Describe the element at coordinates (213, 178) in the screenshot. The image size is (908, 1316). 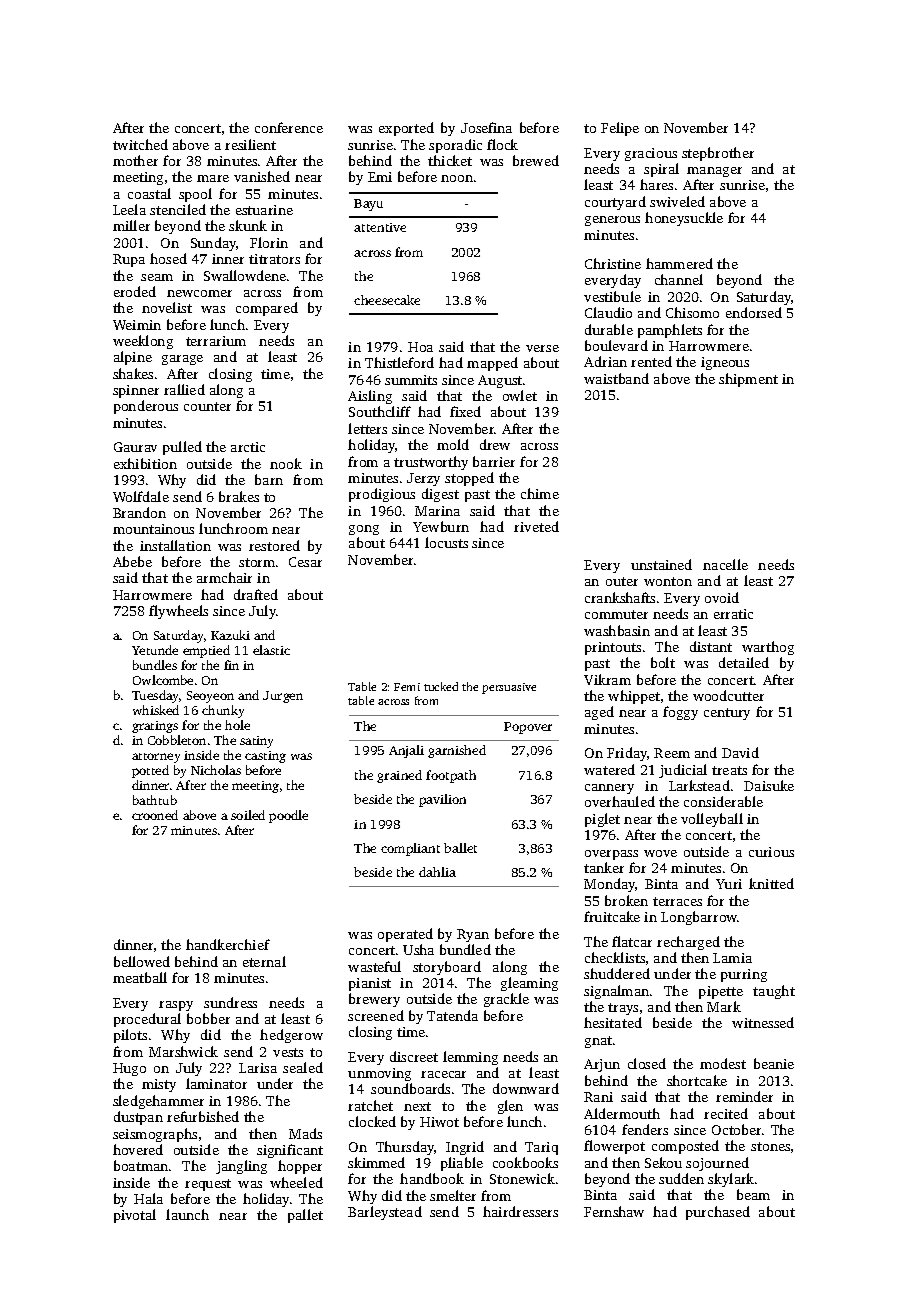
I see `mare` at that location.
